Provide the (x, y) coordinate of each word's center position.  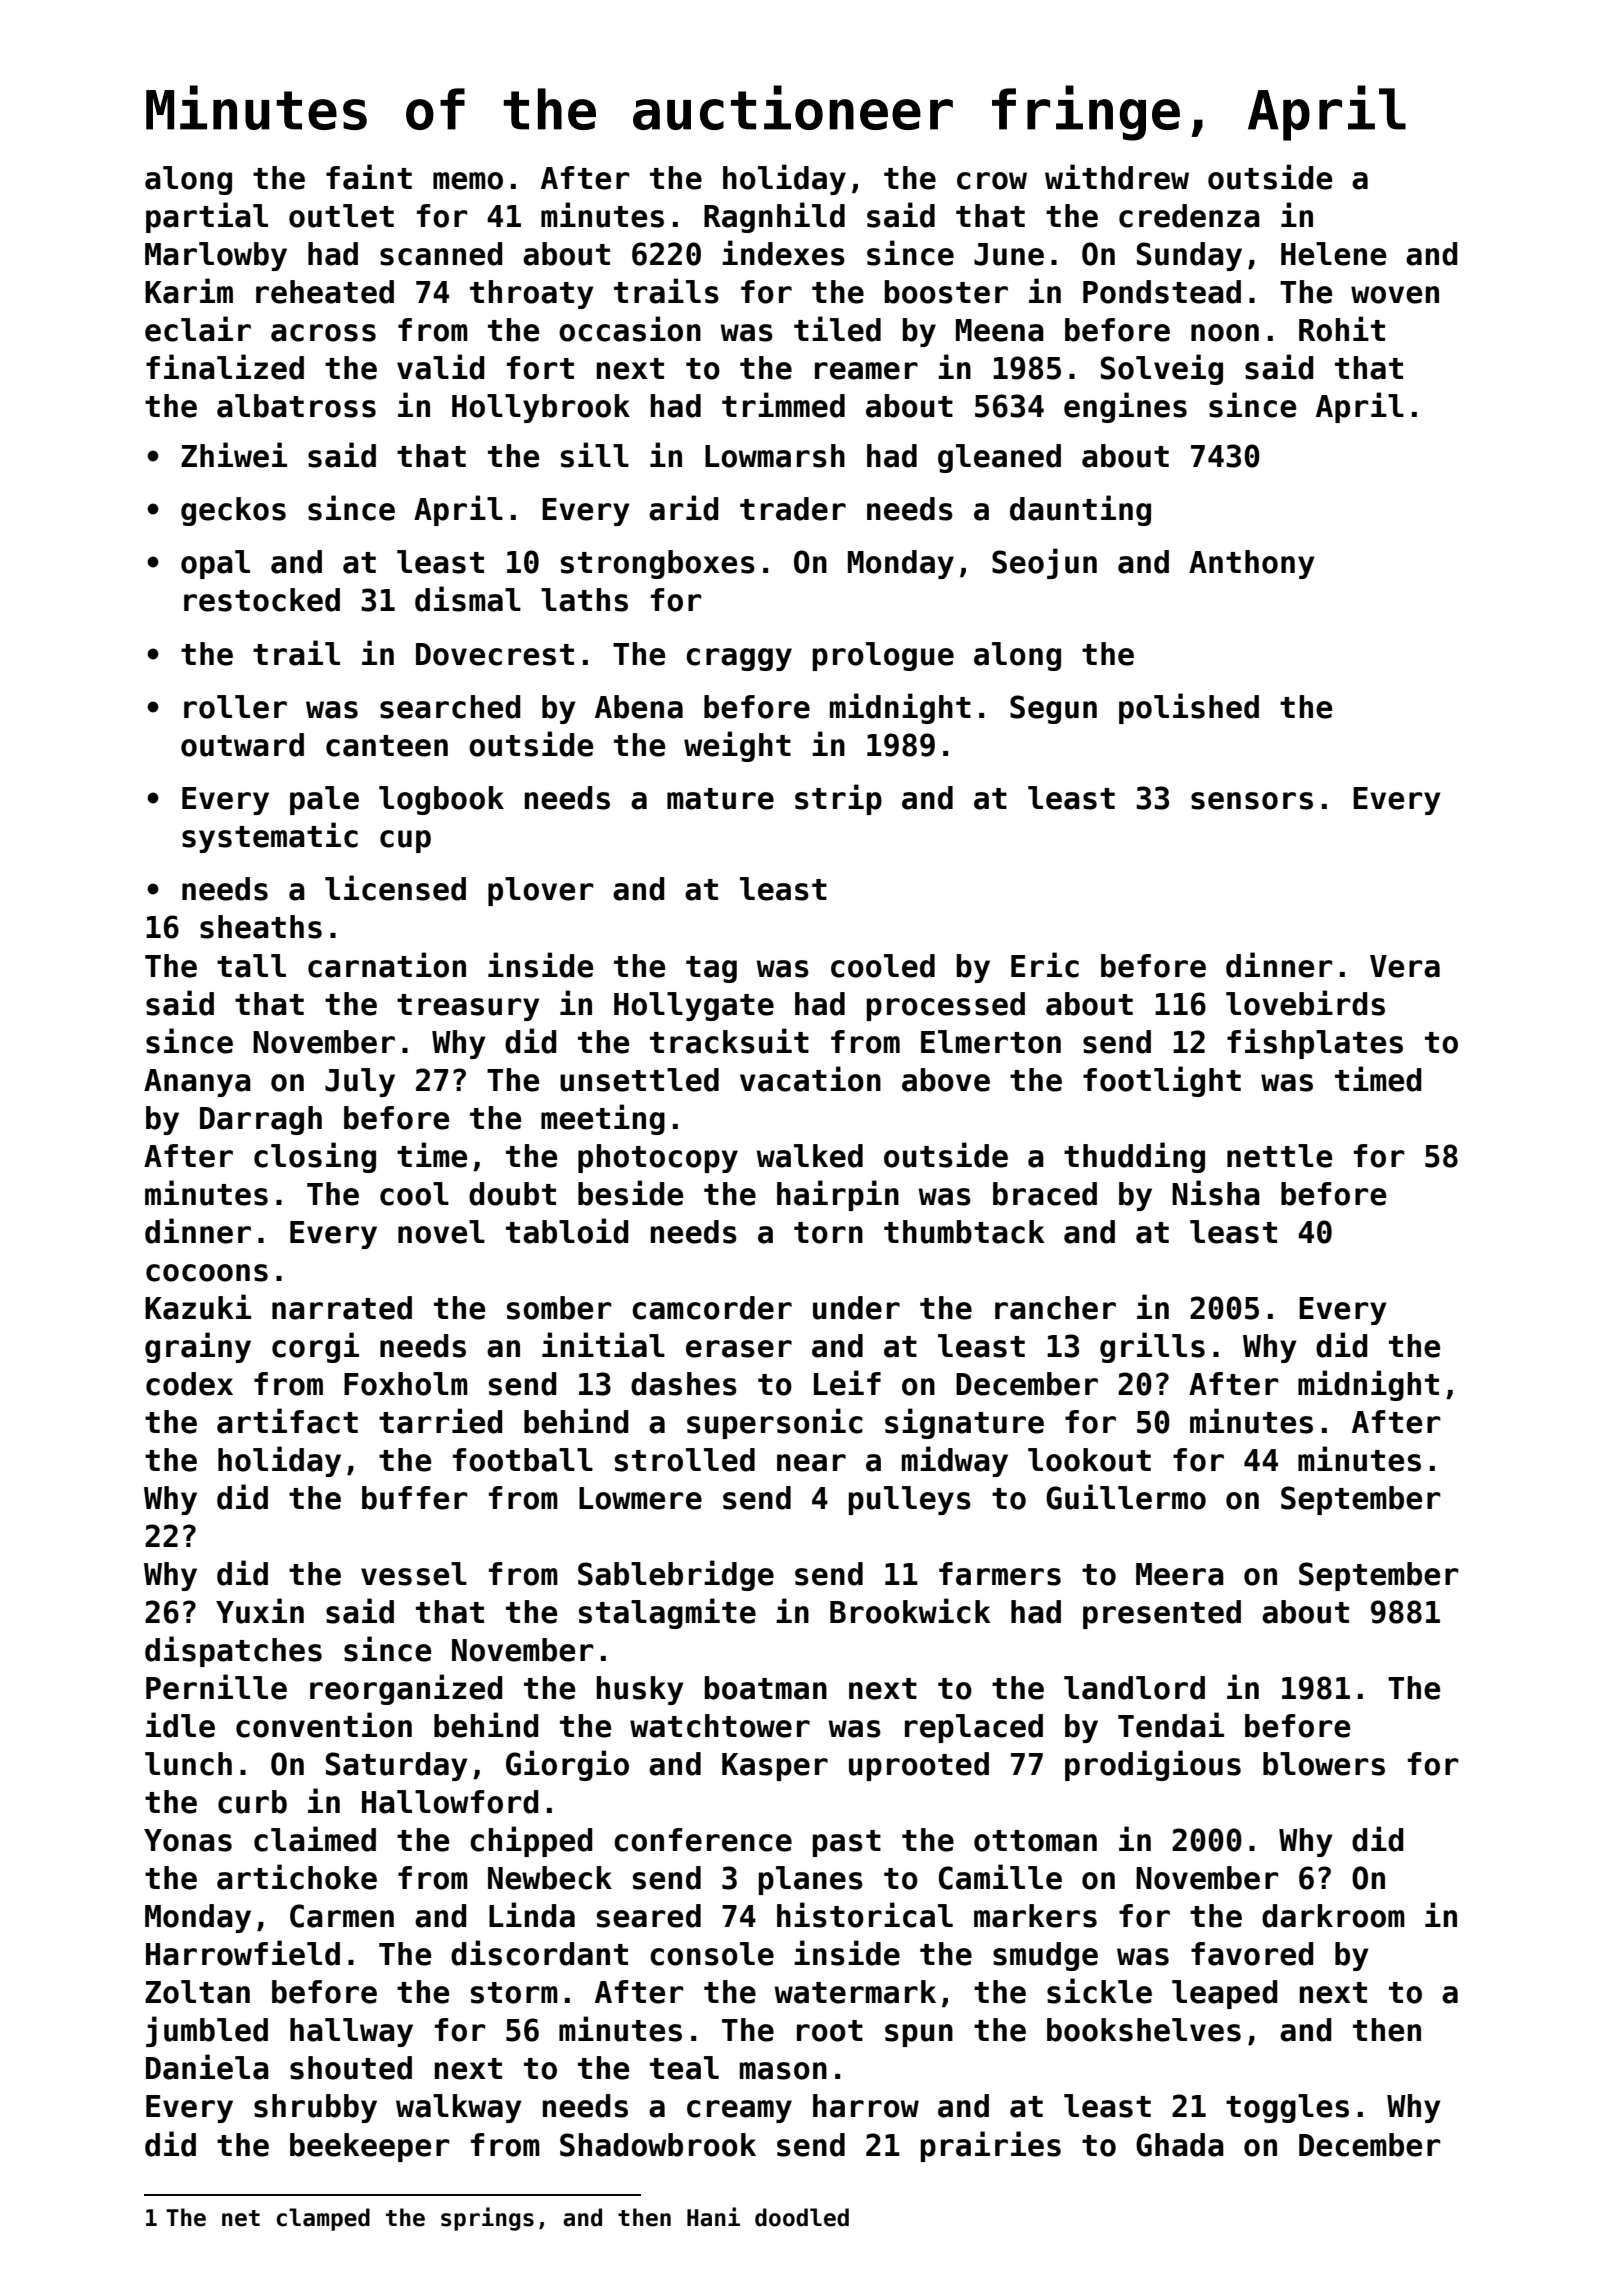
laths (584, 600)
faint (369, 177)
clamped (323, 2219)
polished (1189, 708)
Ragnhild (774, 217)
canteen (387, 746)
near (811, 1463)
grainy (198, 1347)
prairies (991, 2146)
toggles (1287, 2108)
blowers (1324, 1764)
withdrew (1117, 177)
